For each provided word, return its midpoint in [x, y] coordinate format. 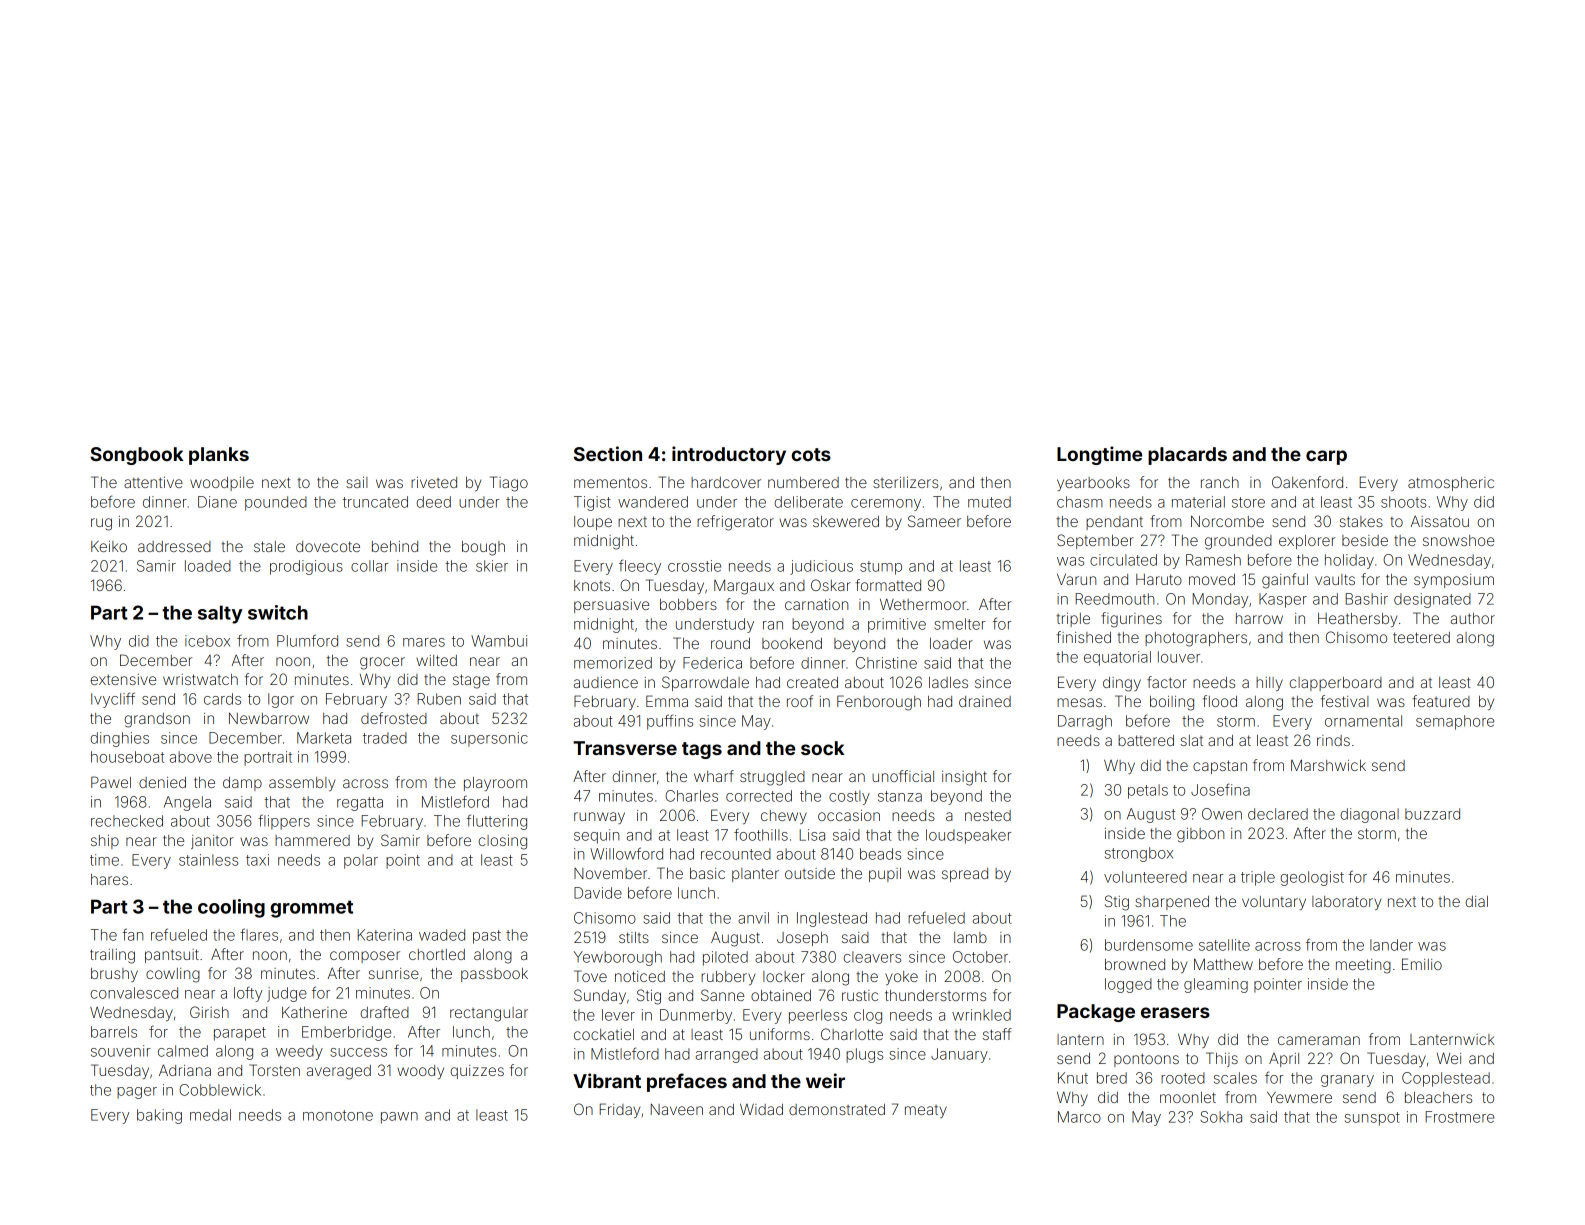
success [358, 1052]
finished [1083, 637]
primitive [897, 625]
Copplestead [1446, 1079]
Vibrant [607, 1080]
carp [1326, 457]
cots [811, 454]
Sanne [722, 995]
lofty [248, 994]
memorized [613, 663]
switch [278, 612]
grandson [157, 720]
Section [608, 453]
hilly [1269, 684]
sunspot [1372, 1119]
